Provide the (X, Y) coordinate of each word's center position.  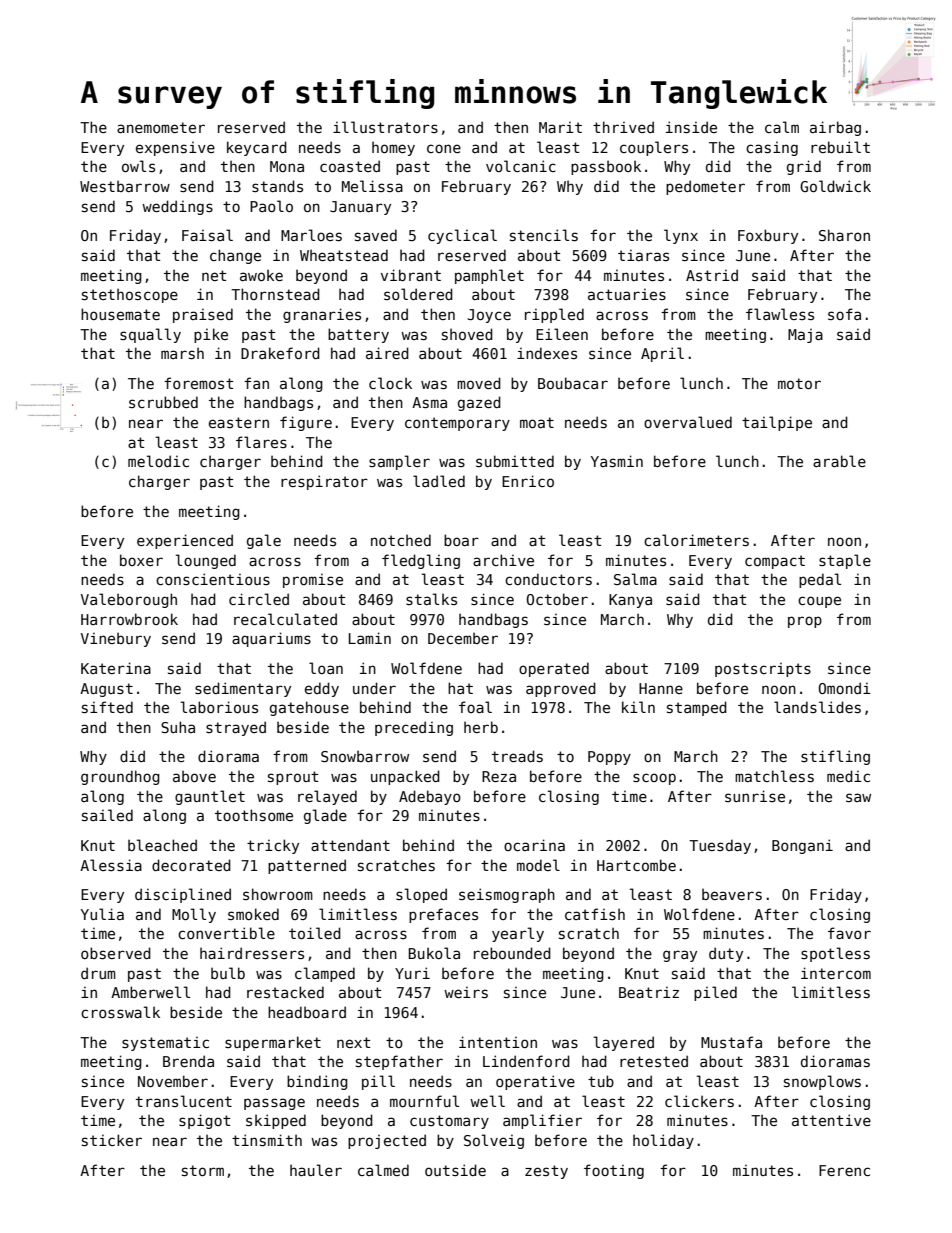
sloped (421, 895)
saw (858, 797)
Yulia (102, 914)
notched (401, 540)
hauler (316, 1170)
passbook (606, 167)
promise (313, 580)
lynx (681, 236)
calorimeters (696, 540)
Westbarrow (125, 186)
